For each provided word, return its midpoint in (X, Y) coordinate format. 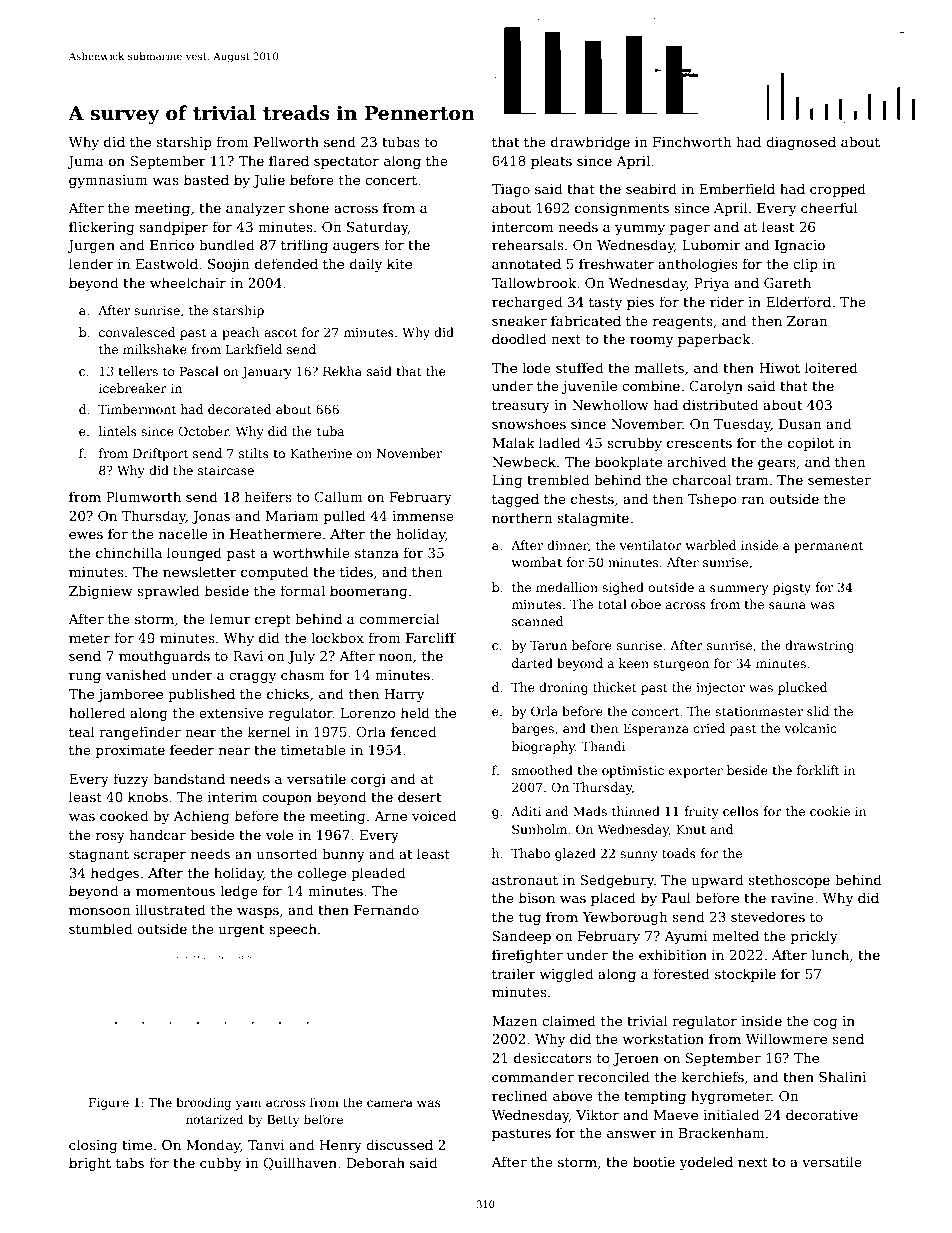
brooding (203, 1103)
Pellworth (286, 141)
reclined (520, 1095)
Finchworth (692, 141)
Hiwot (779, 368)
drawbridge (590, 143)
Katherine (321, 453)
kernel (269, 731)
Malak (513, 442)
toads (679, 853)
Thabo (530, 853)
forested (681, 973)
